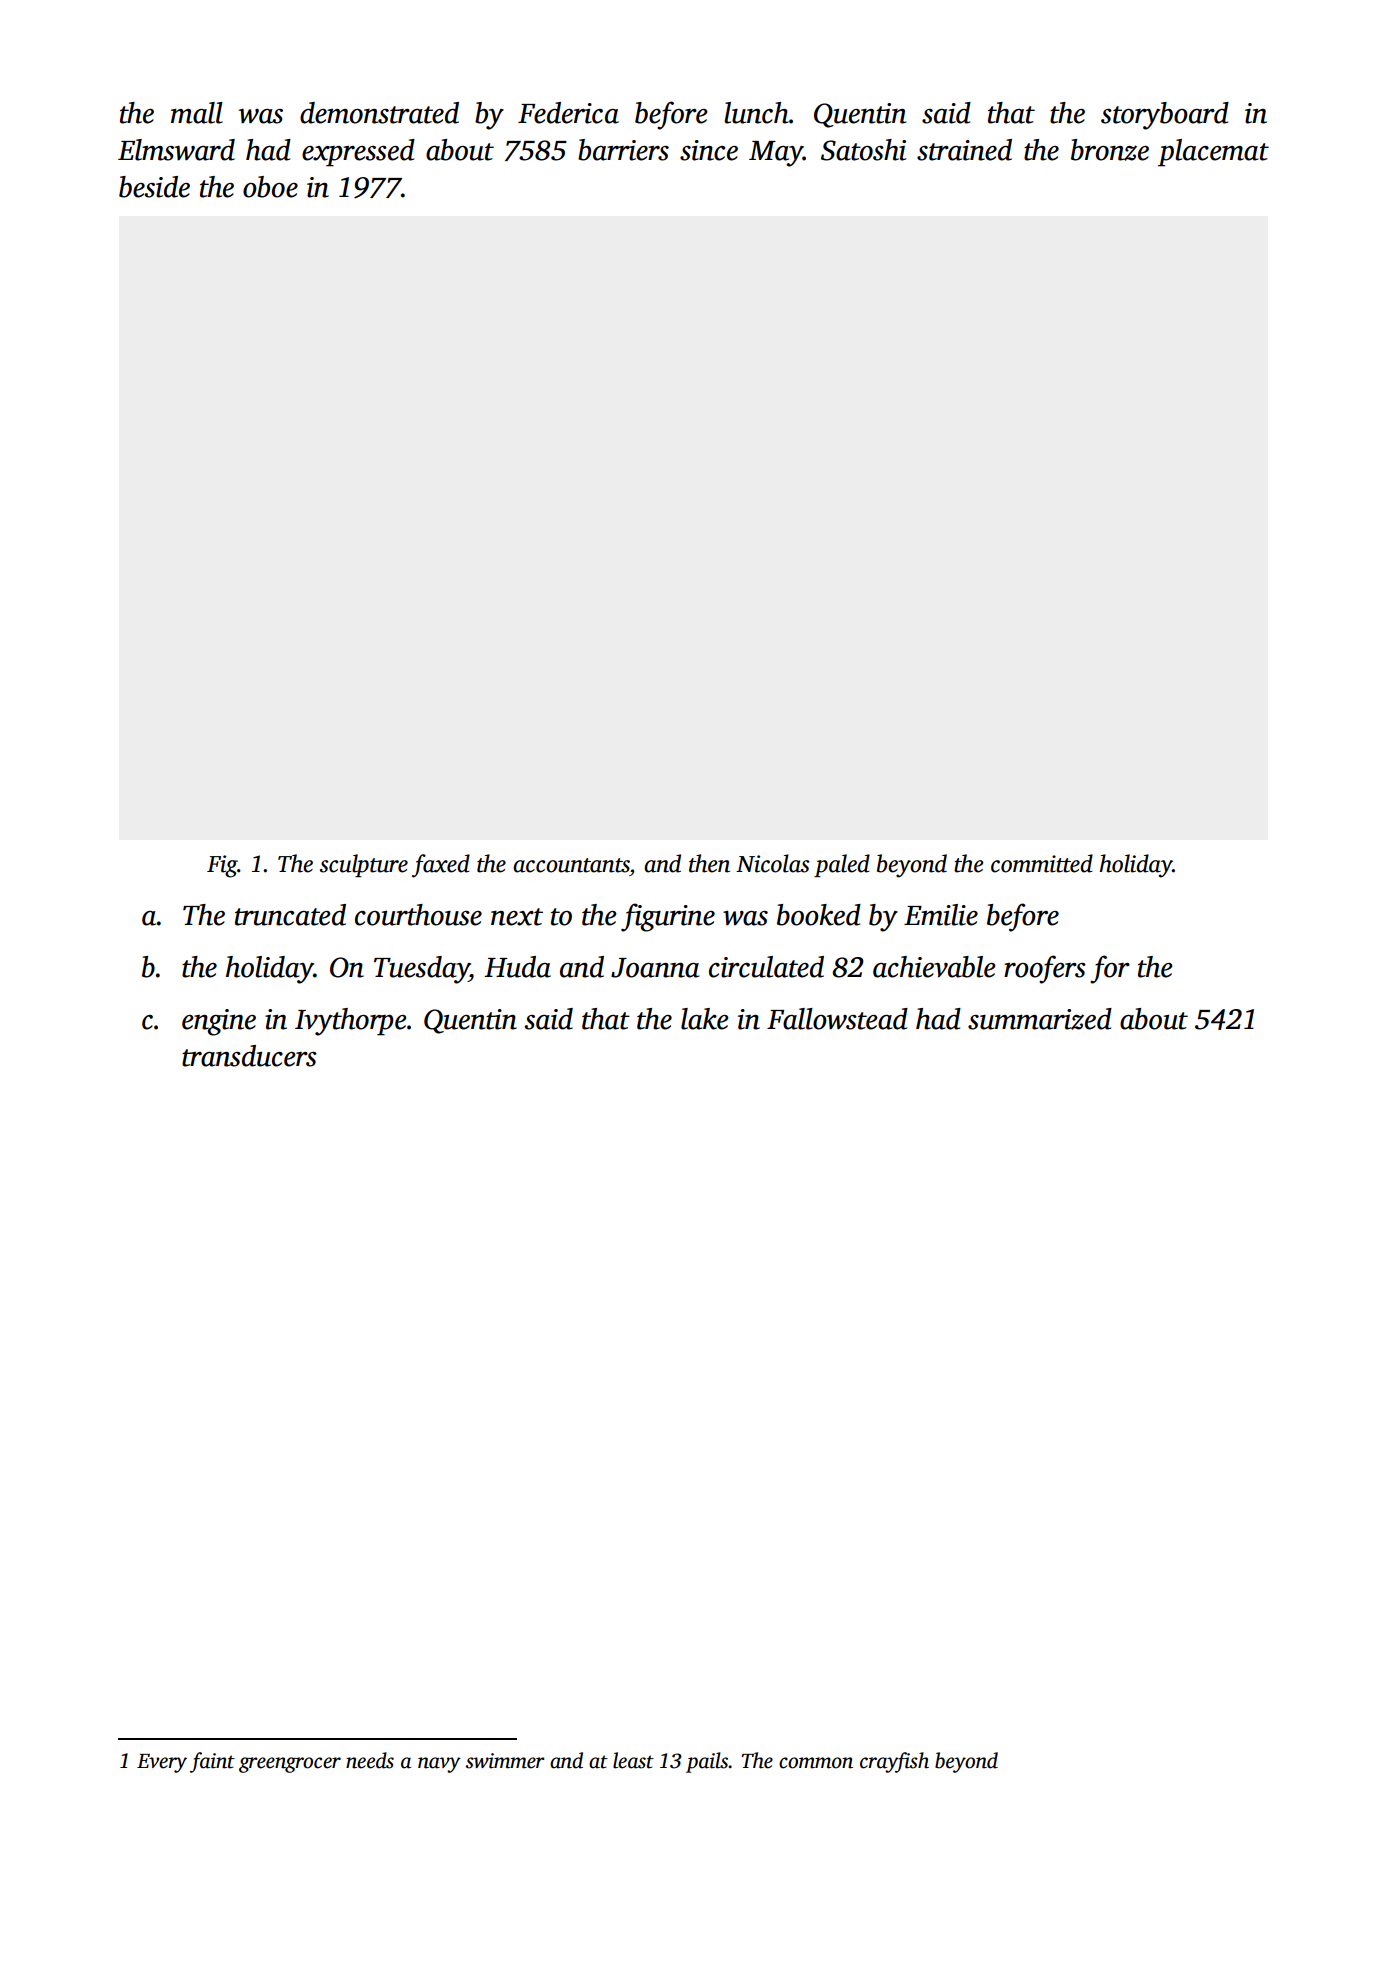 The height and width of the page is (1969, 1386). I want to click on accountants, so click(571, 865).
